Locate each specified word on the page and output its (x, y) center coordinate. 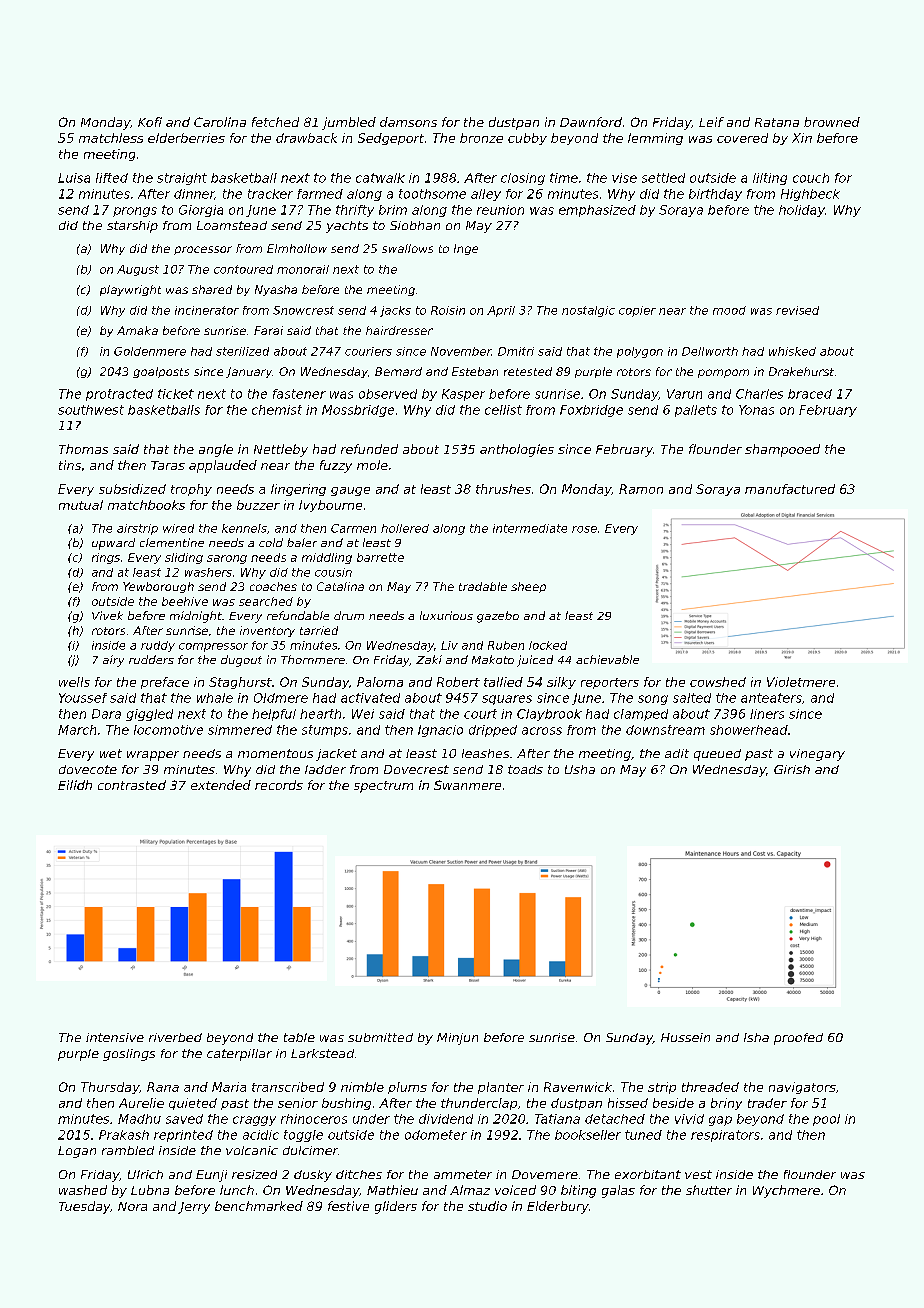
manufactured (790, 489)
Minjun (457, 1039)
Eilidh (75, 785)
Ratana (777, 122)
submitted (380, 1037)
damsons (408, 122)
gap (720, 1121)
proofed (798, 1039)
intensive (115, 1037)
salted (692, 698)
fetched (275, 122)
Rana (163, 1087)
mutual (81, 505)
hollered (405, 528)
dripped (493, 731)
